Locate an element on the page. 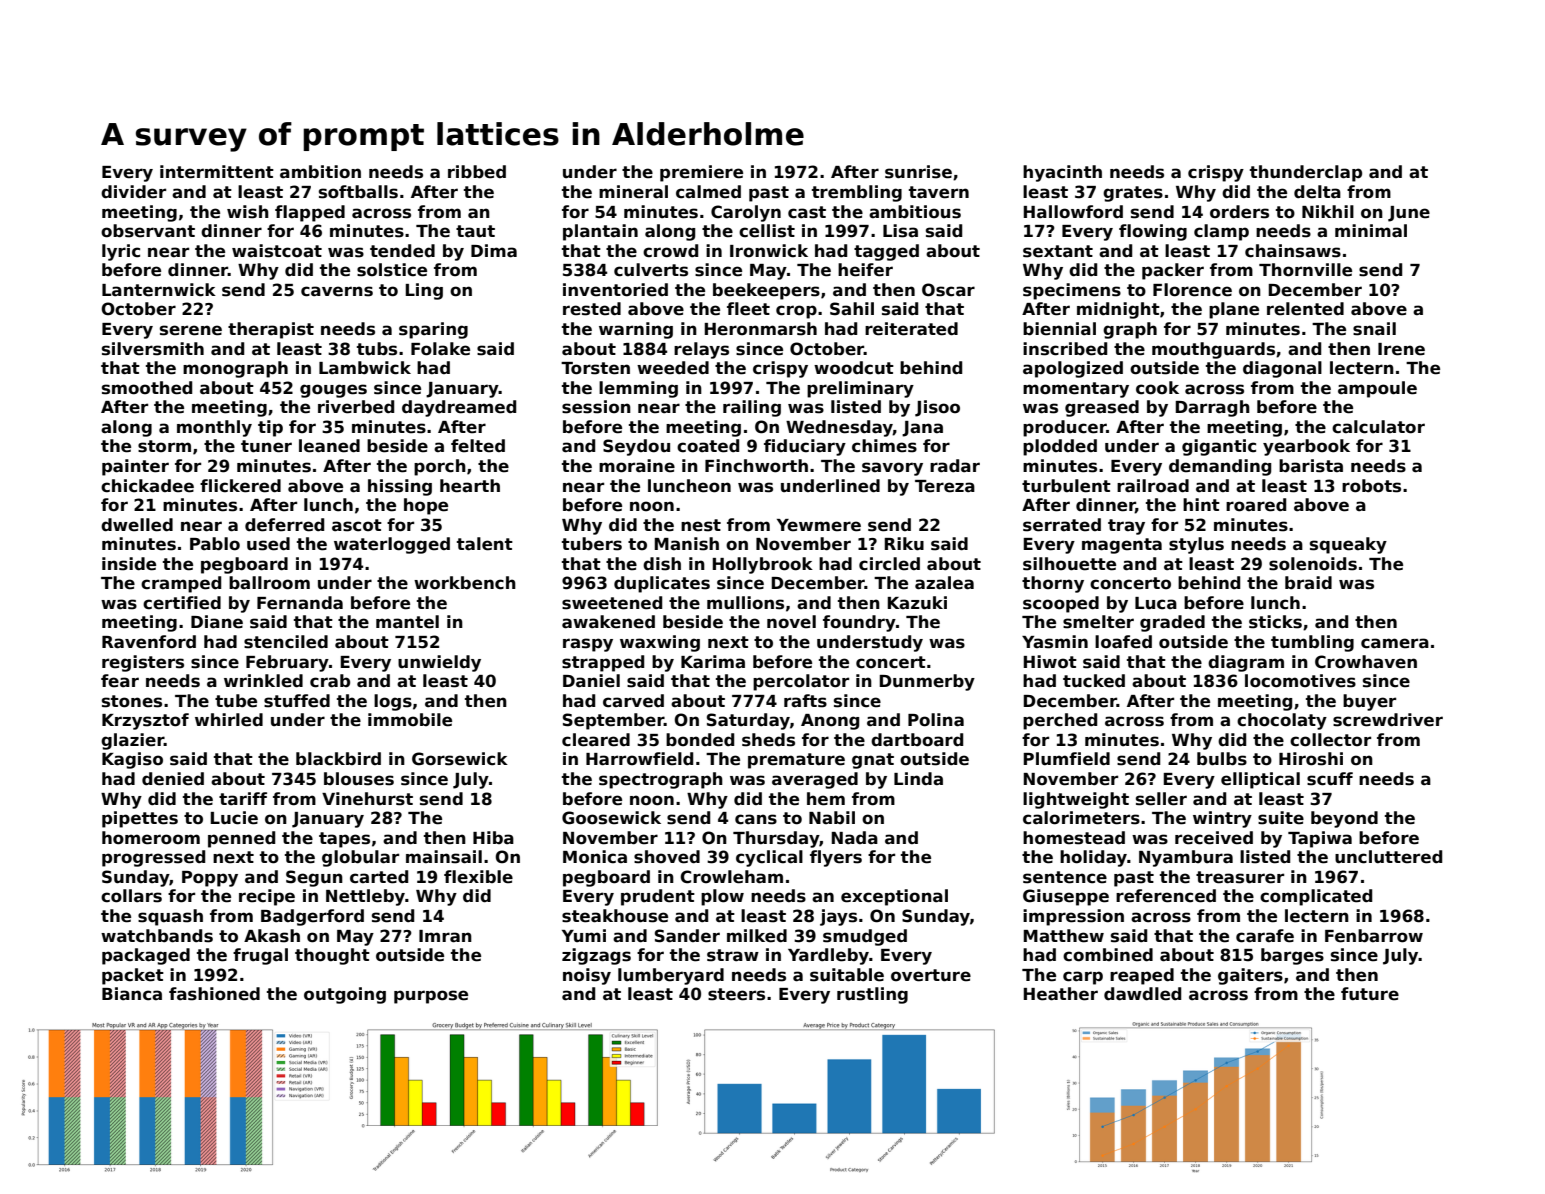 This image has width=1545, height=1194. Lisa is located at coordinates (900, 231).
